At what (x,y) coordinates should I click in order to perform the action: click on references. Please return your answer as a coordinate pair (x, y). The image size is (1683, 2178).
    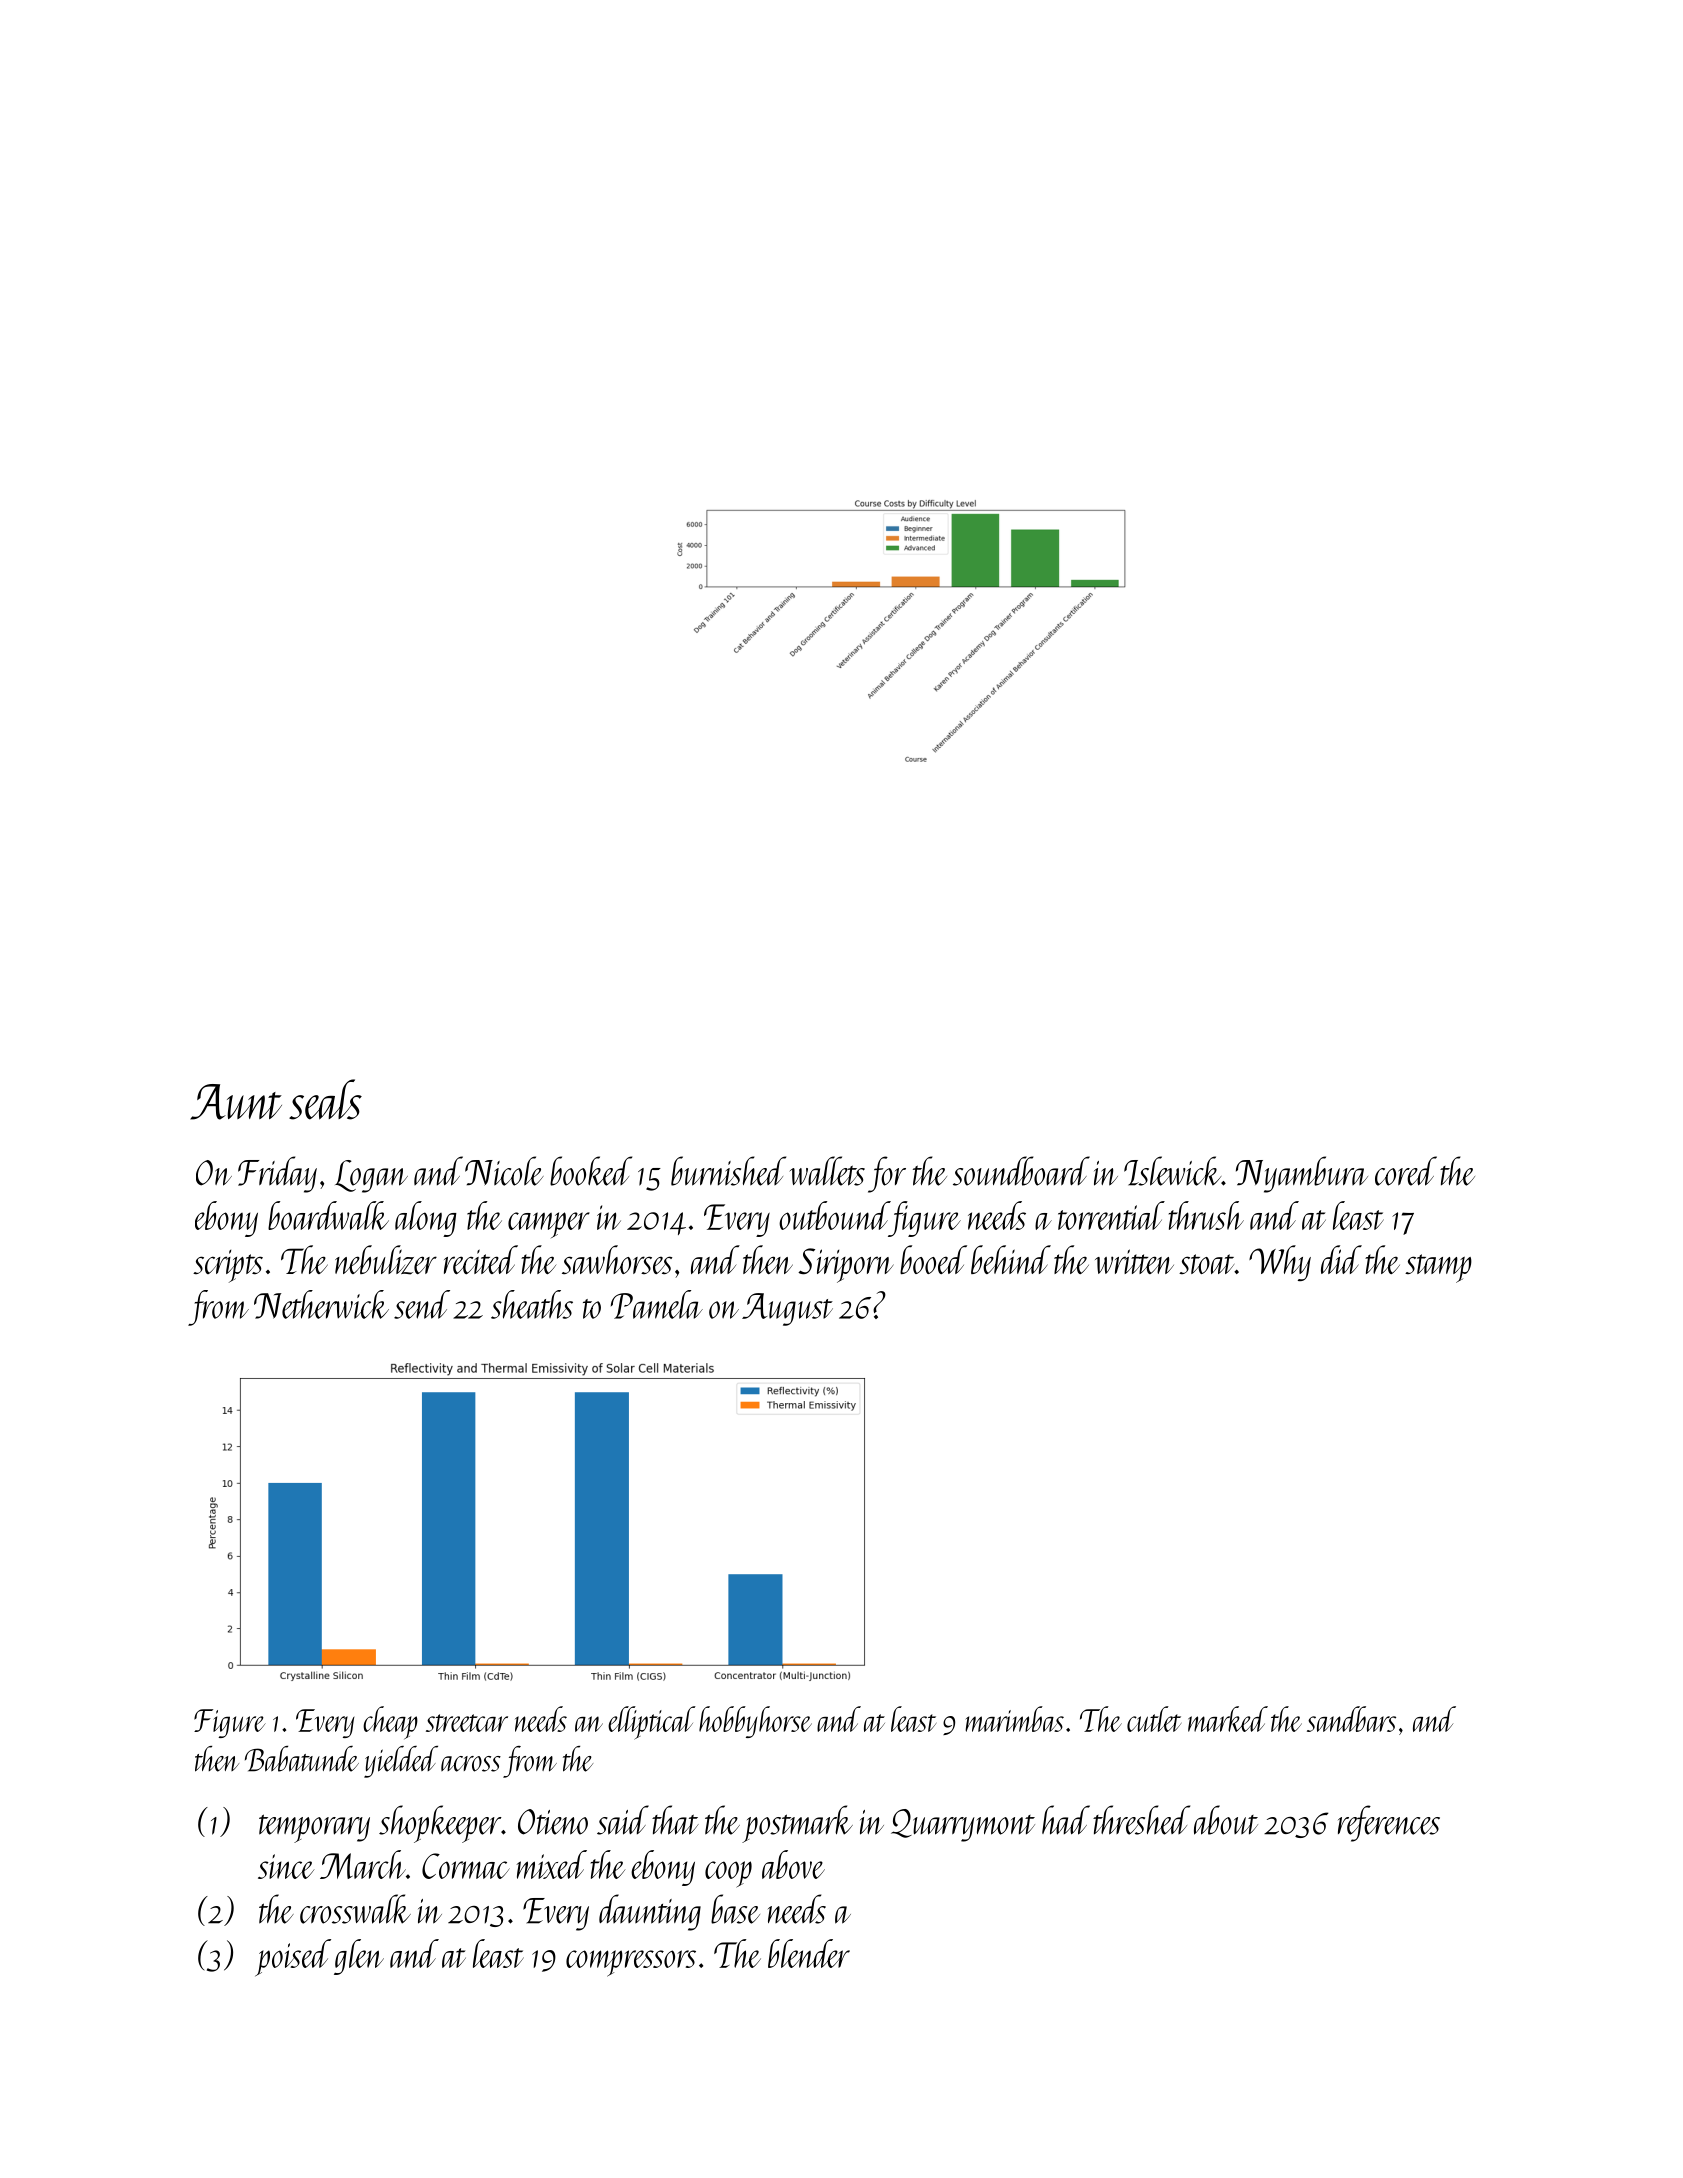
    Looking at the image, I should click on (1389, 1823).
